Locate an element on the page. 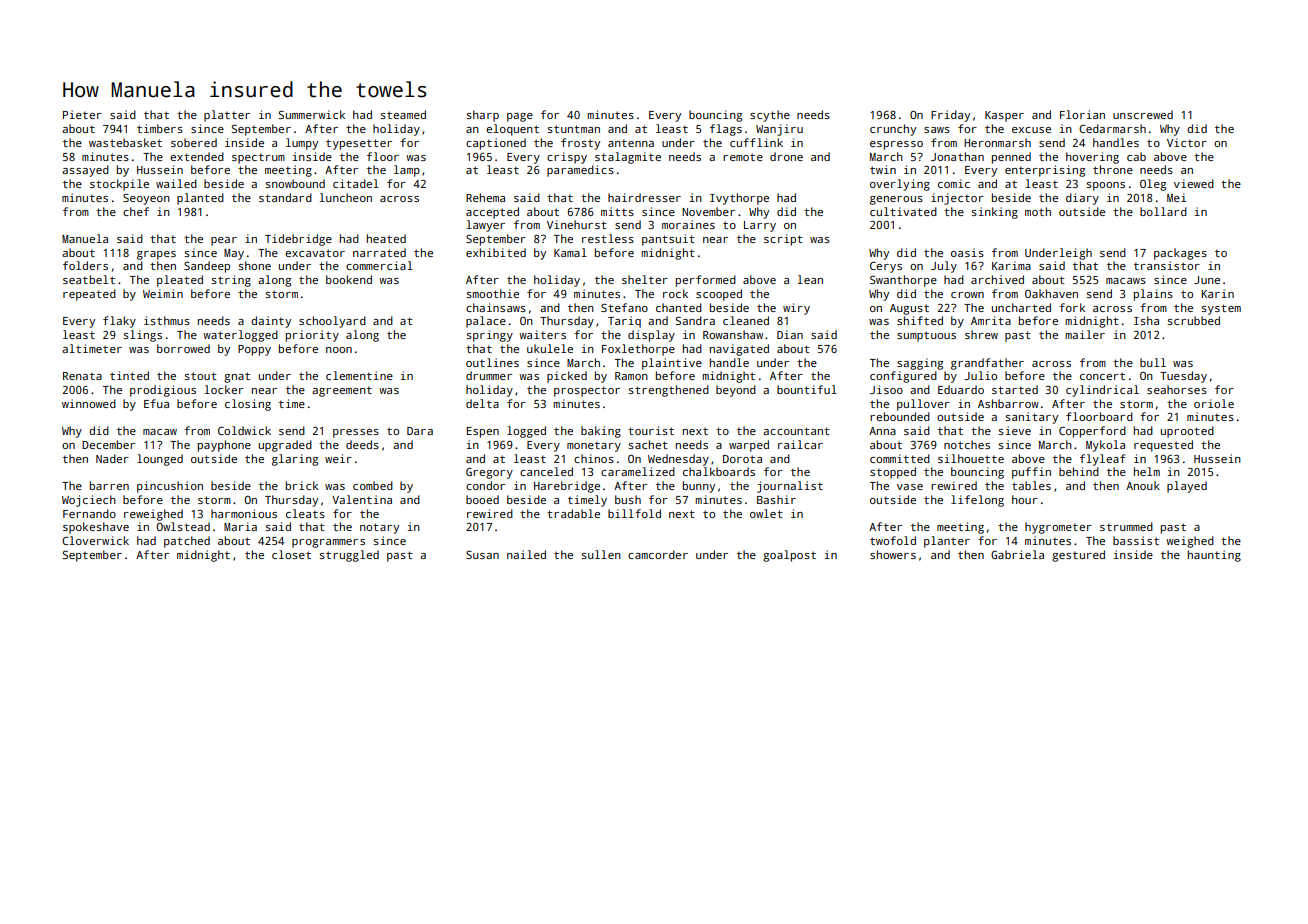 This image has height=924, width=1308. Foxlethorpe is located at coordinates (638, 350).
